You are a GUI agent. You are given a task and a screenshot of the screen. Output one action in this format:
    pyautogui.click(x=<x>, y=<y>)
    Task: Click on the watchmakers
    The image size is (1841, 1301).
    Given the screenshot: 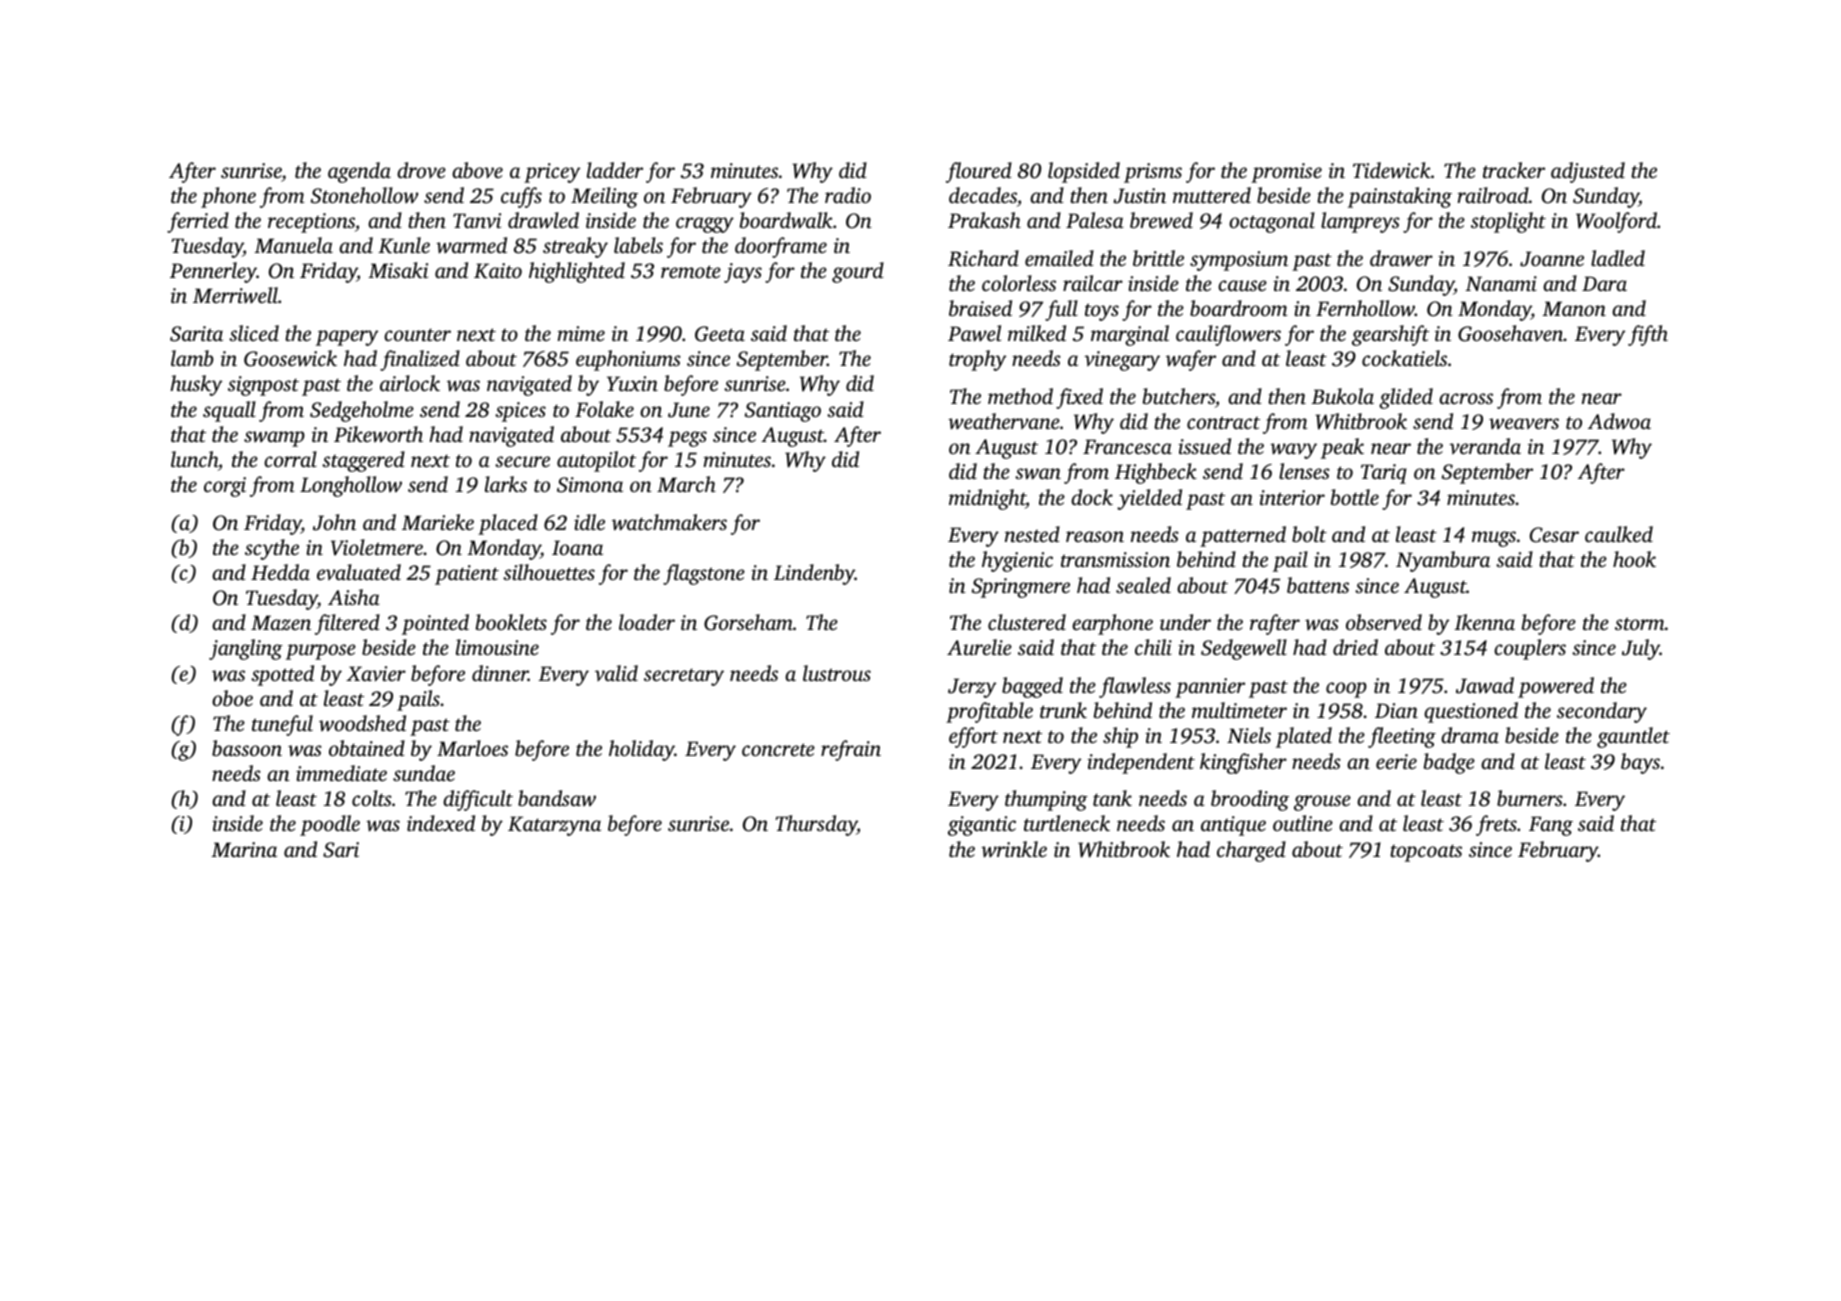 What is the action you would take?
    pyautogui.click(x=669, y=522)
